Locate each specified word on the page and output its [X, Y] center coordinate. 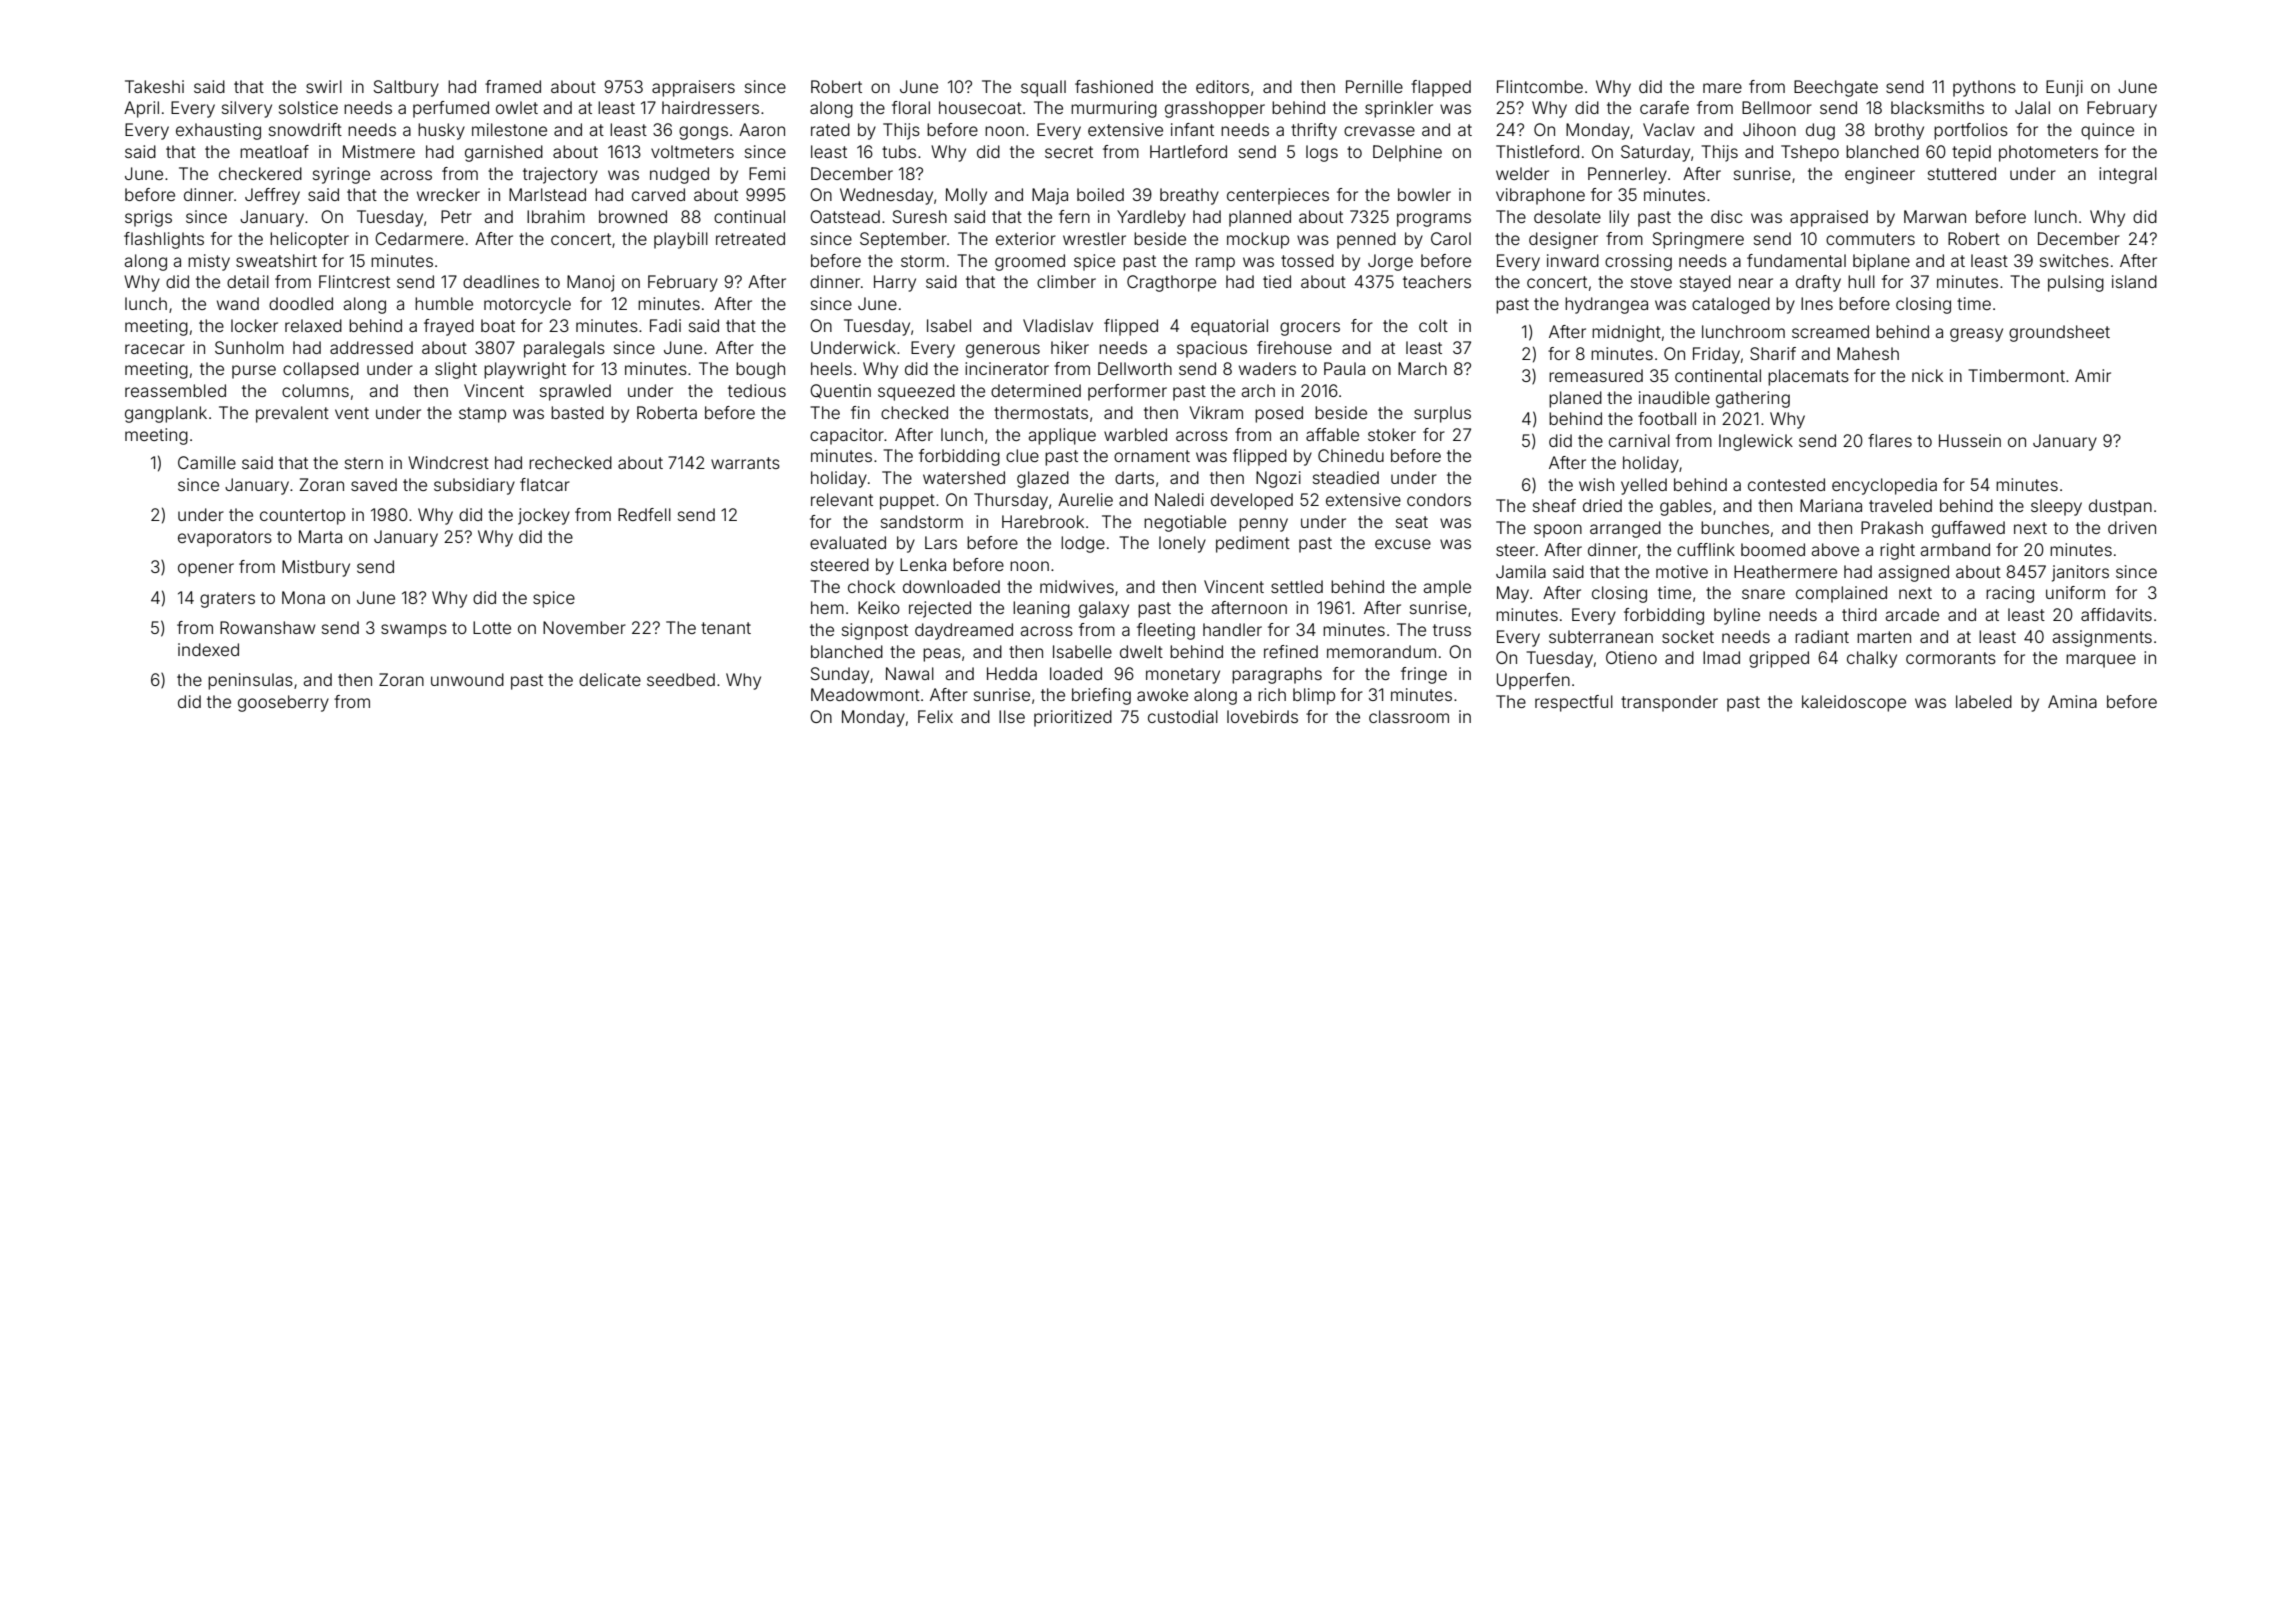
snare [1763, 594]
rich [1272, 694]
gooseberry [283, 703]
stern [364, 463]
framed [513, 86]
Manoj [590, 283]
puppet [907, 502]
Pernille [1374, 86]
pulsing [2076, 283]
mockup [1258, 240]
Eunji [2064, 88]
